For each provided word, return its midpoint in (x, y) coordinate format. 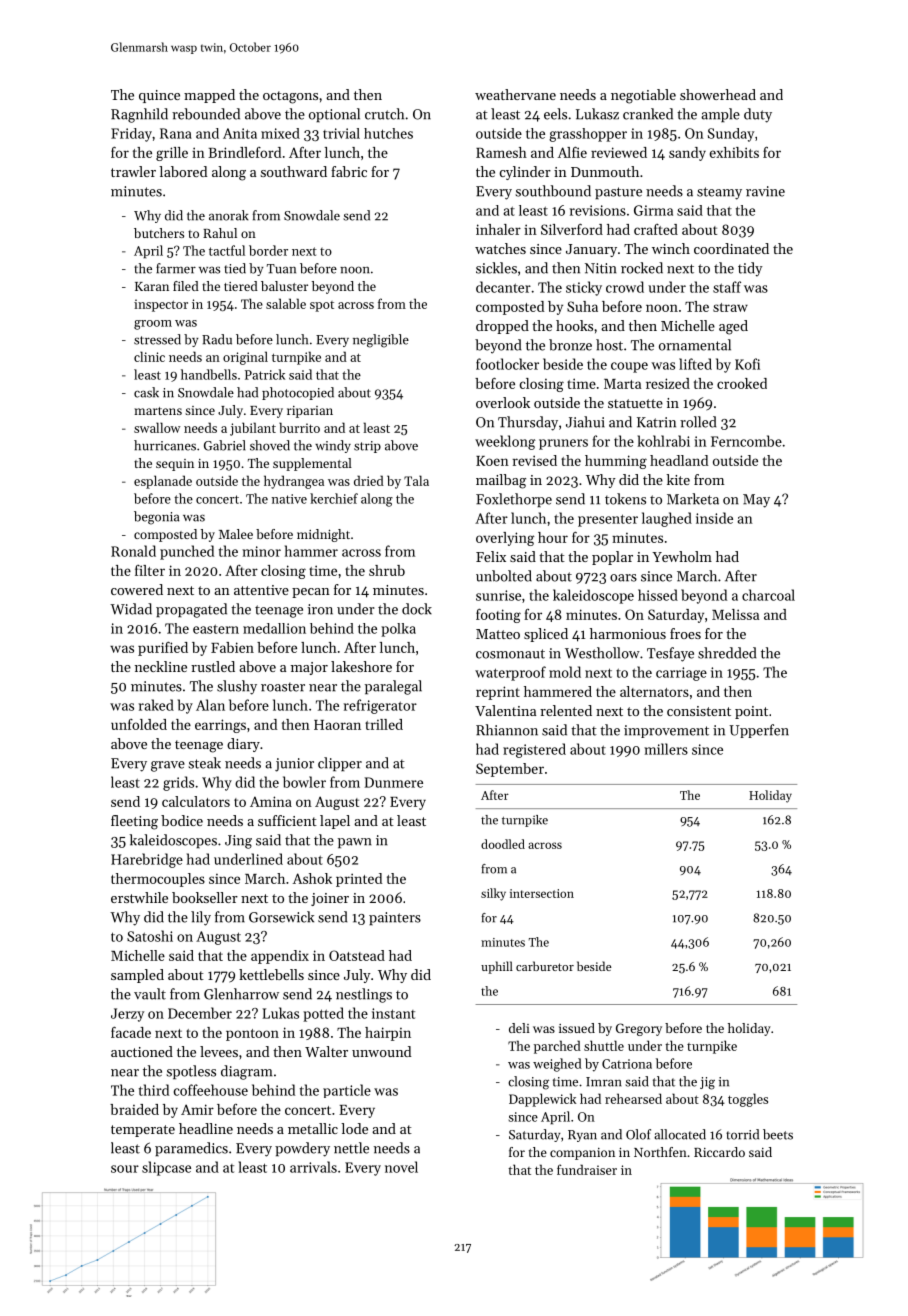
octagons (290, 97)
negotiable (643, 96)
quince (159, 96)
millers (666, 749)
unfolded (139, 724)
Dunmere (394, 782)
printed (359, 880)
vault (150, 994)
